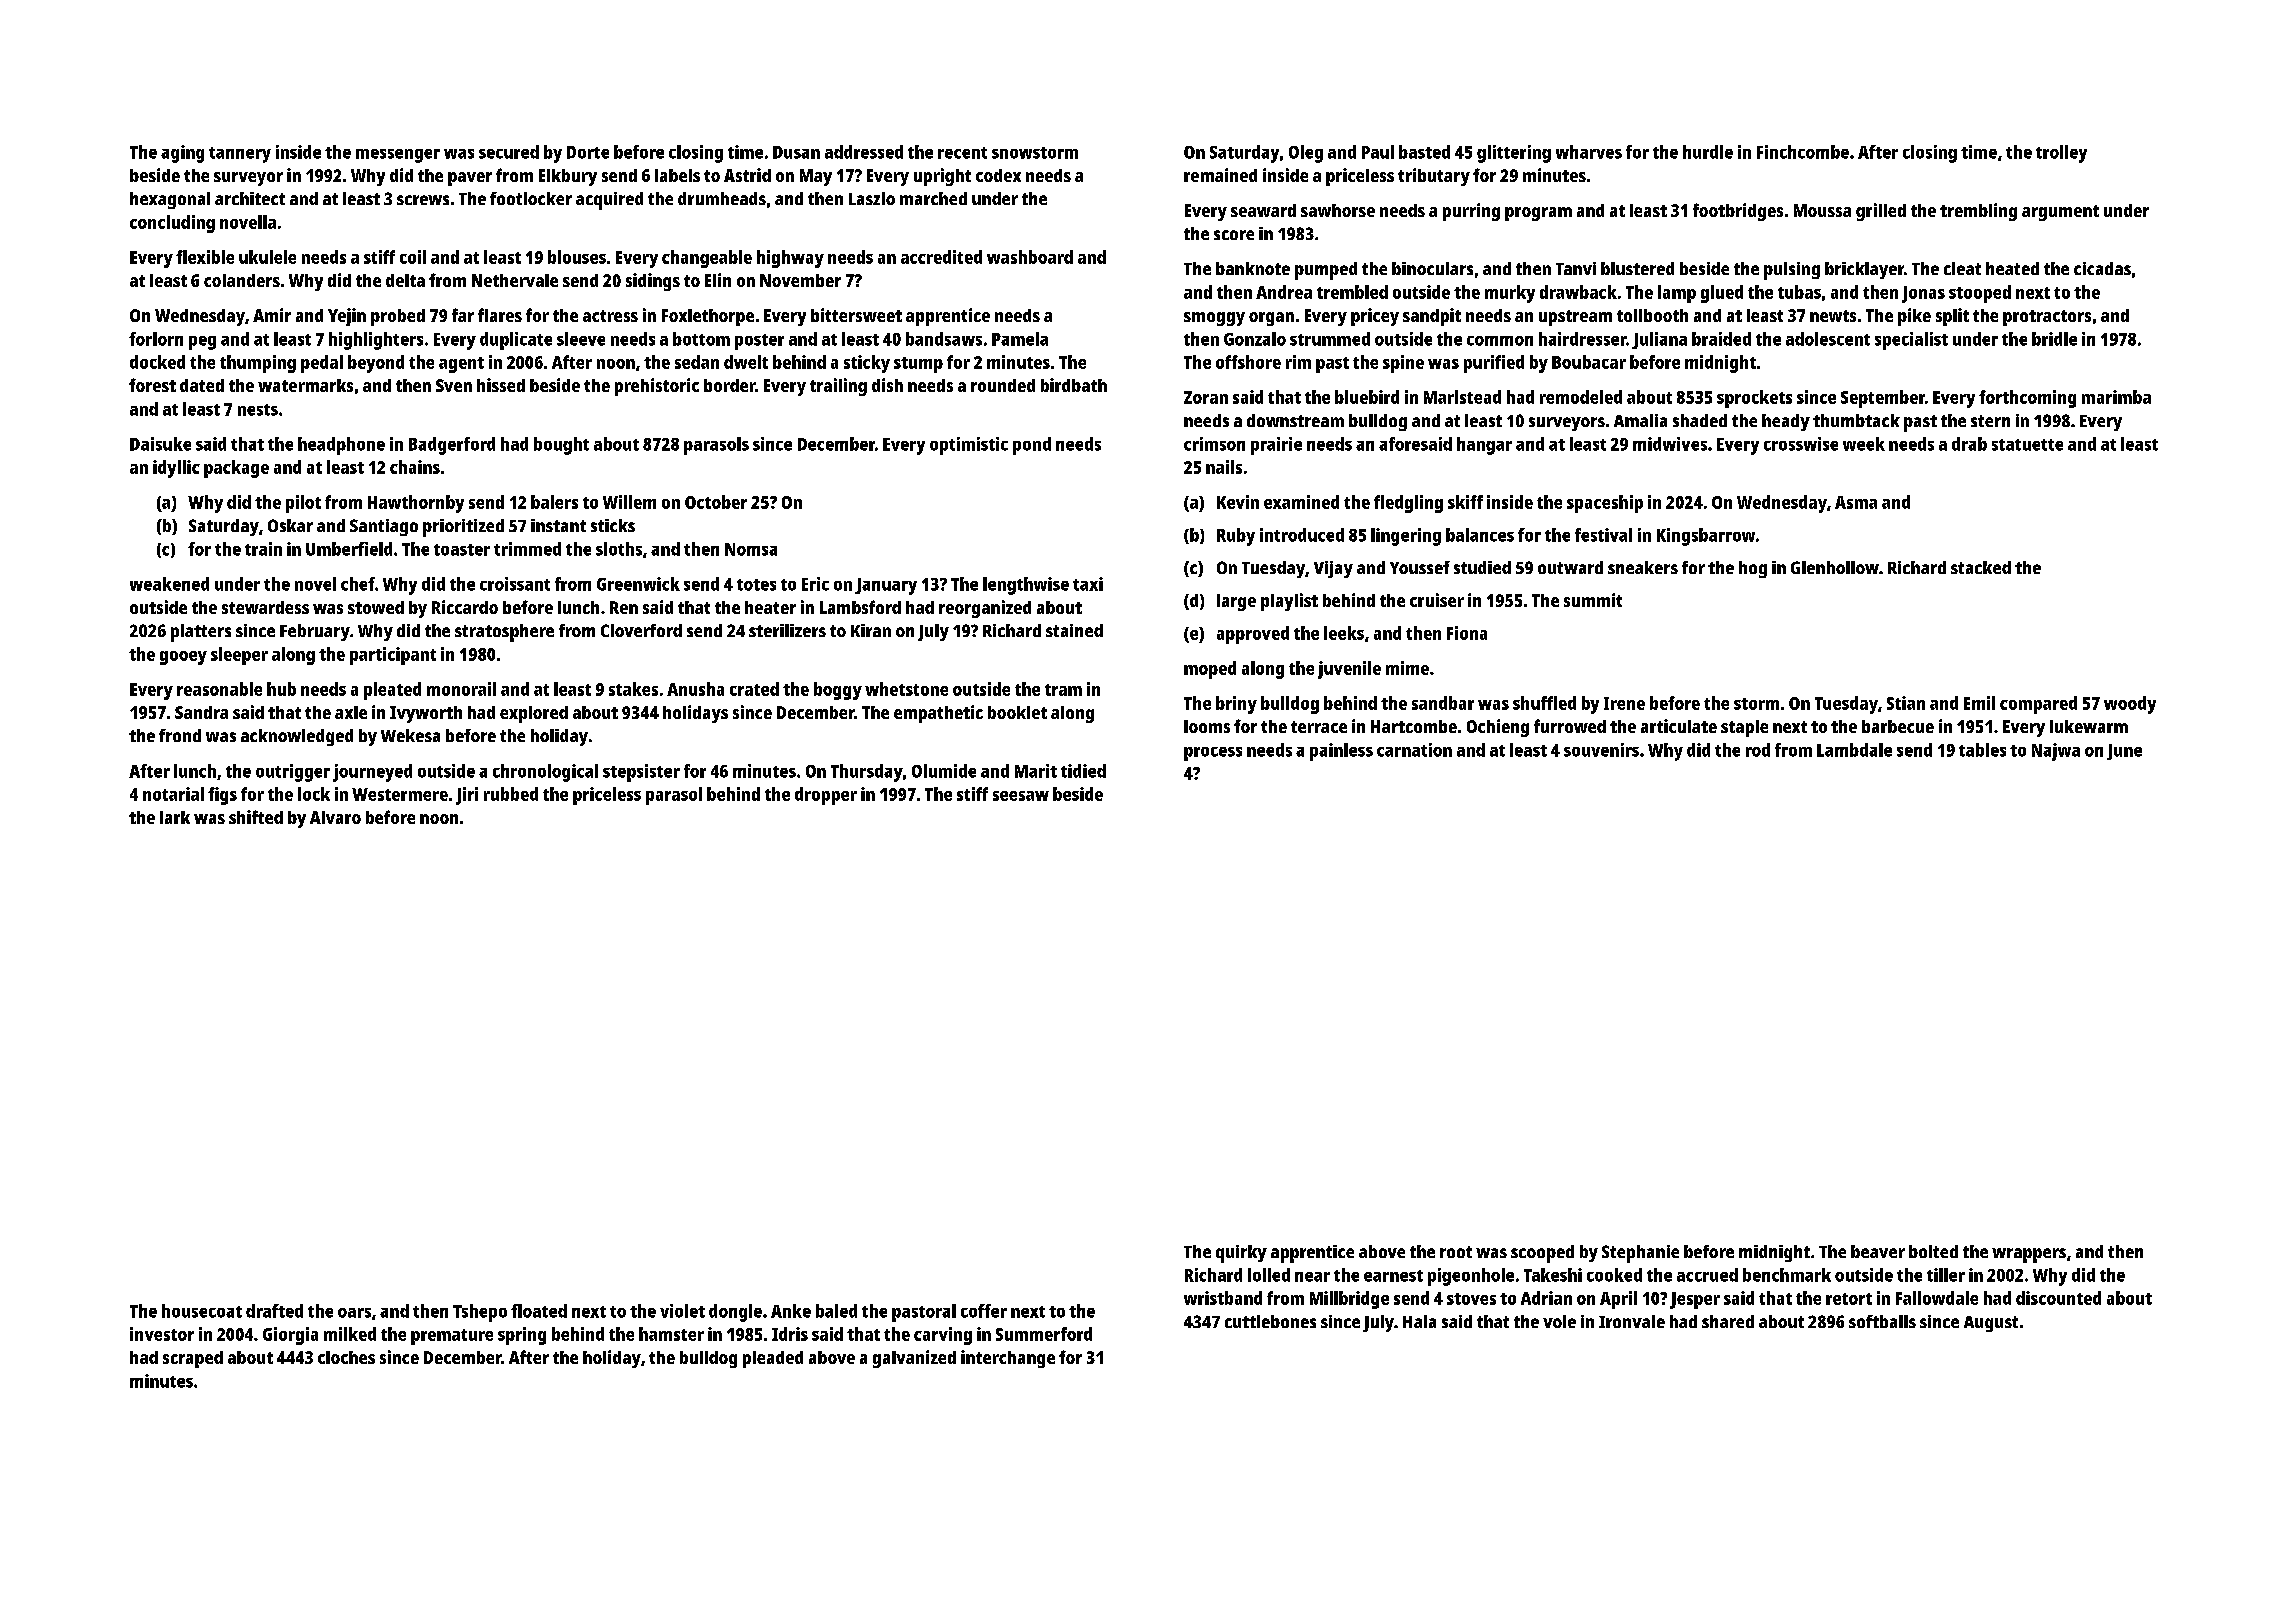 The height and width of the image is (1620, 2292). I want to click on Glenhollow, so click(1835, 567).
